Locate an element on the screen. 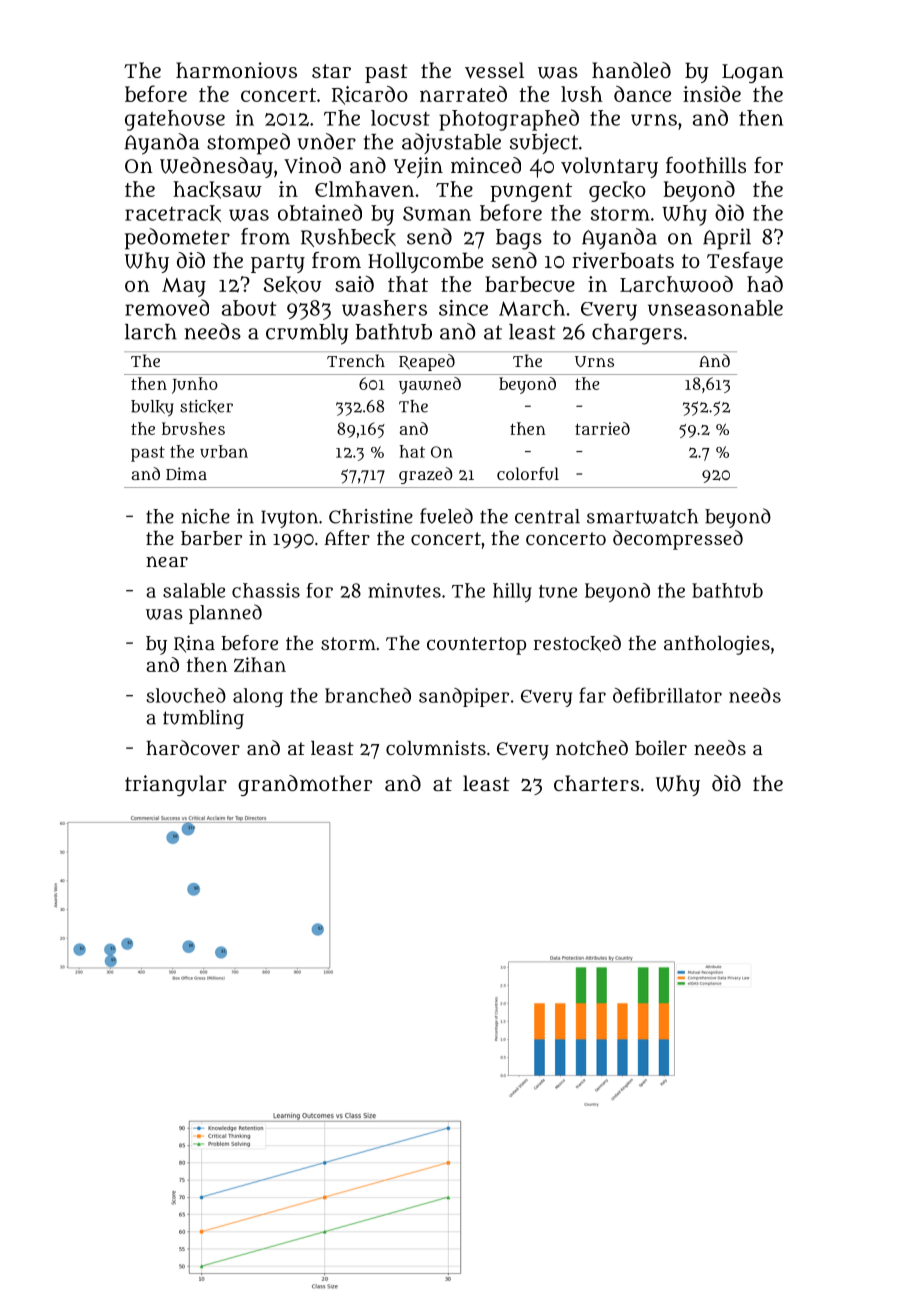  hardcover is located at coordinates (193, 747).
